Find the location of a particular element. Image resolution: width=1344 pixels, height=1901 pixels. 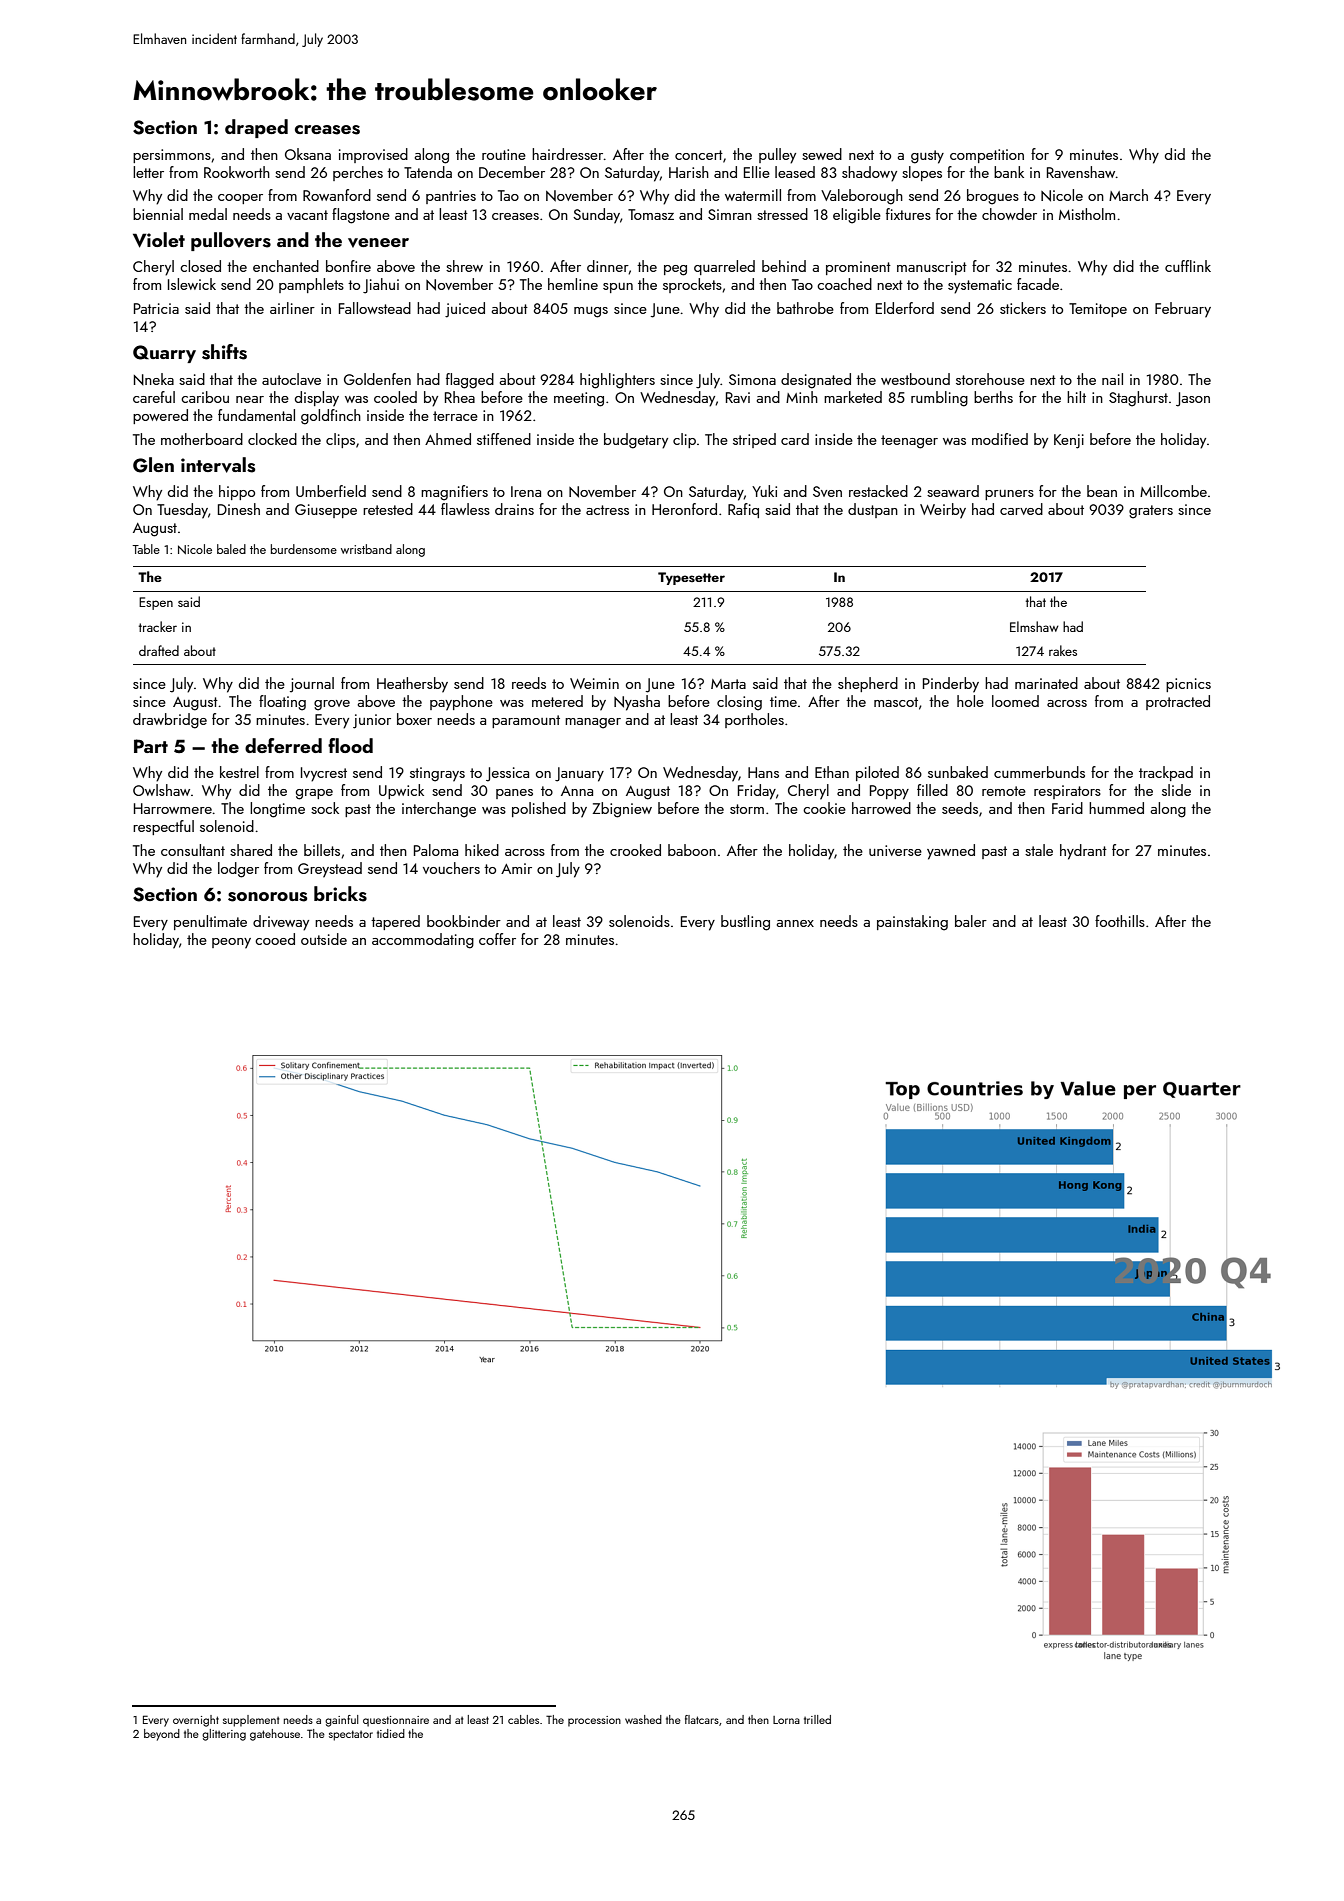

improvised is located at coordinates (373, 155).
